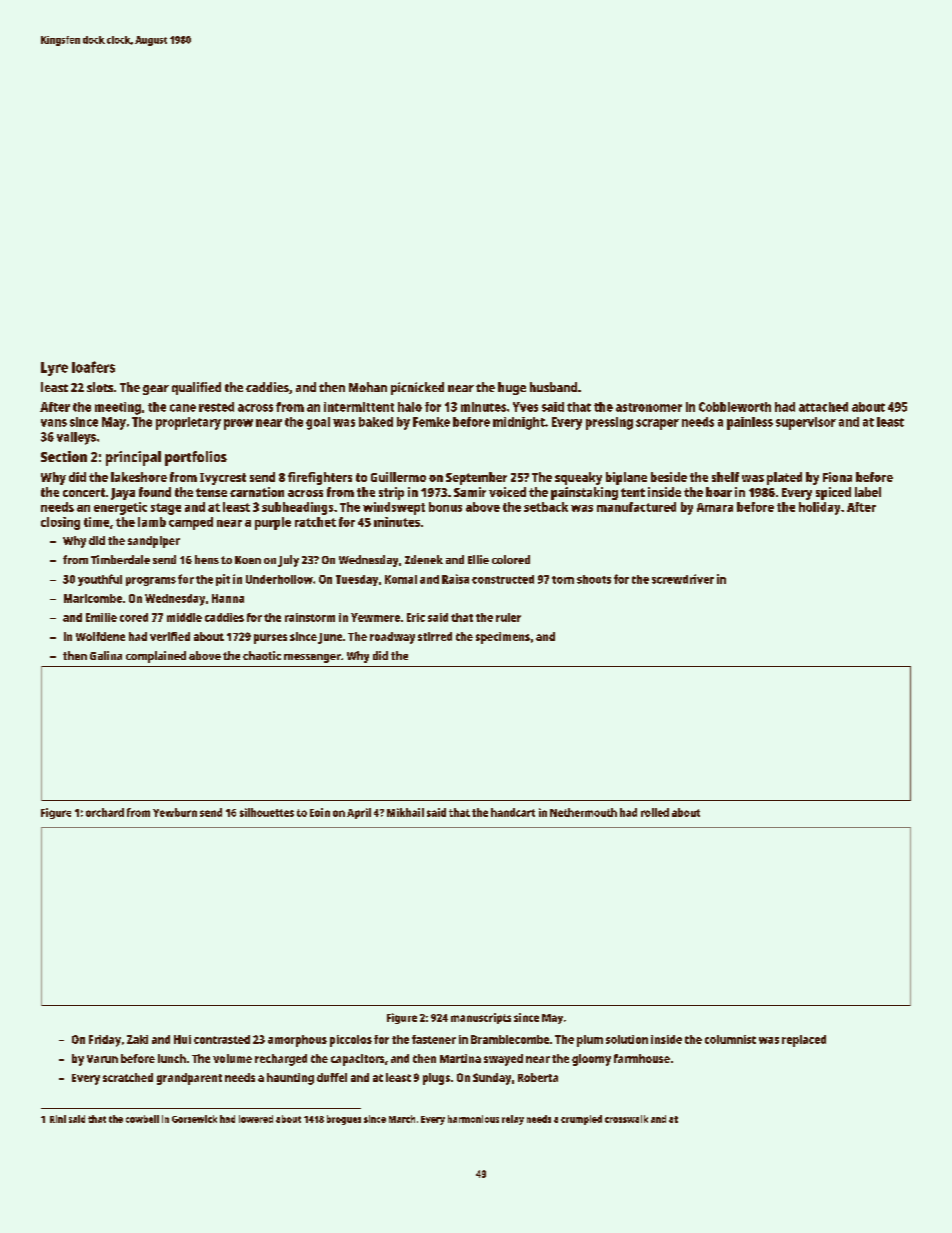 The height and width of the screenshot is (1233, 952). I want to click on rolled, so click(655, 812).
